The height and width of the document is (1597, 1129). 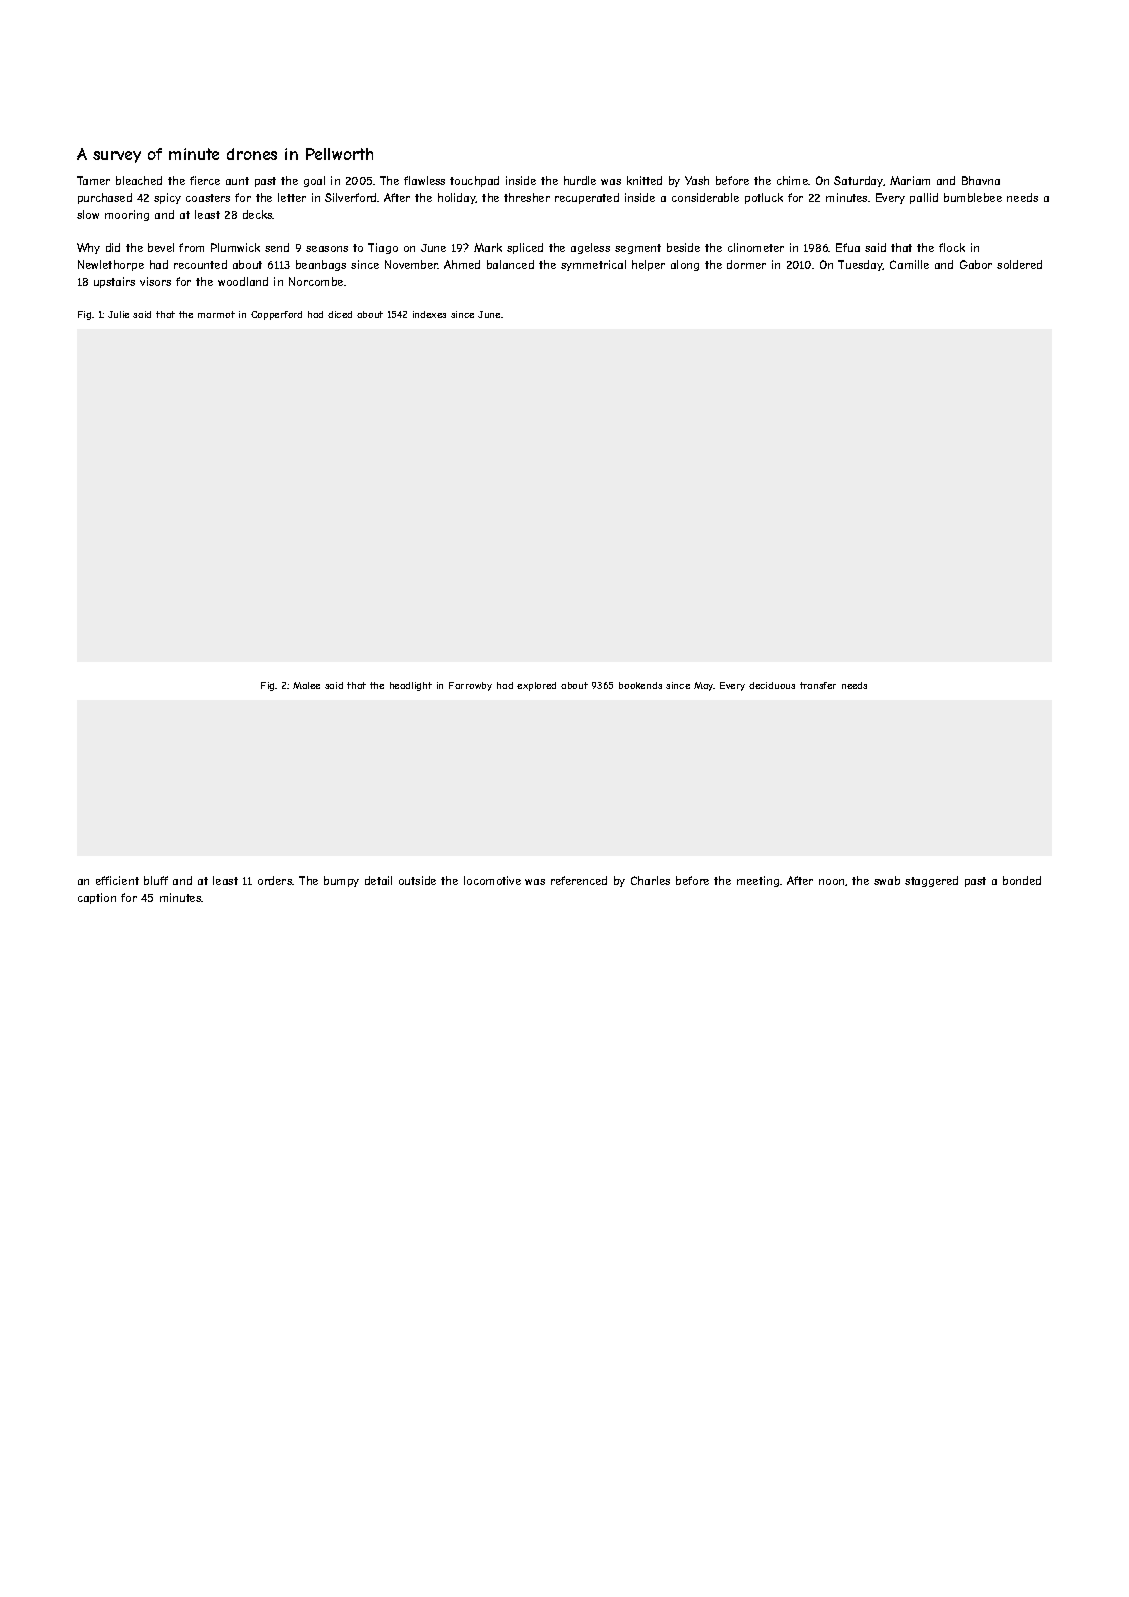 What do you see at coordinates (758, 881) in the document?
I see `meeting` at bounding box center [758, 881].
